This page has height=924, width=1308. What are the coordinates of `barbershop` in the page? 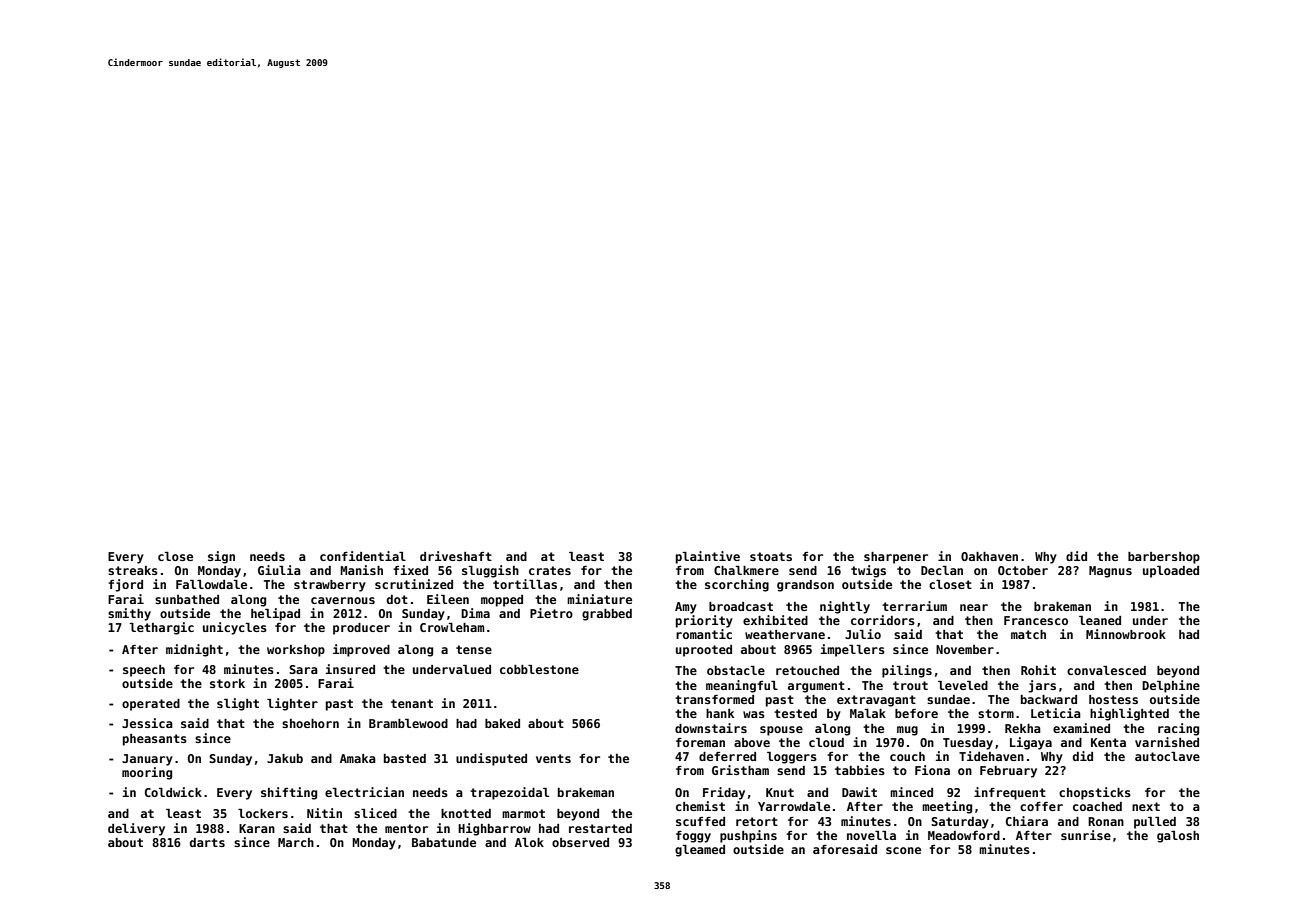 It's located at (1164, 558).
